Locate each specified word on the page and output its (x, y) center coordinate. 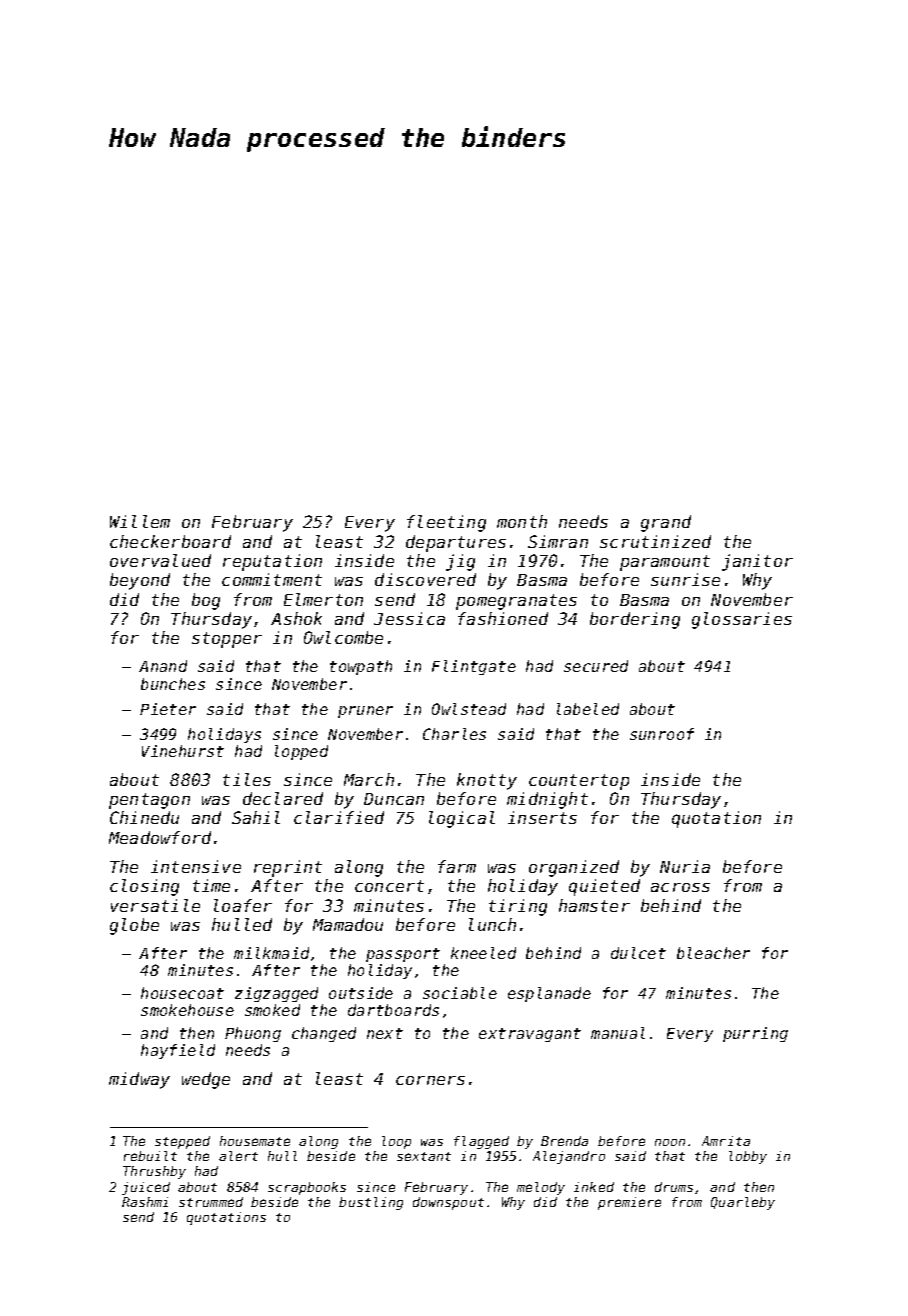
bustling (371, 1203)
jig (460, 562)
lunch (492, 924)
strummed (211, 1202)
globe (134, 926)
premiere (629, 1203)
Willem (140, 521)
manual (618, 1033)
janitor (757, 562)
